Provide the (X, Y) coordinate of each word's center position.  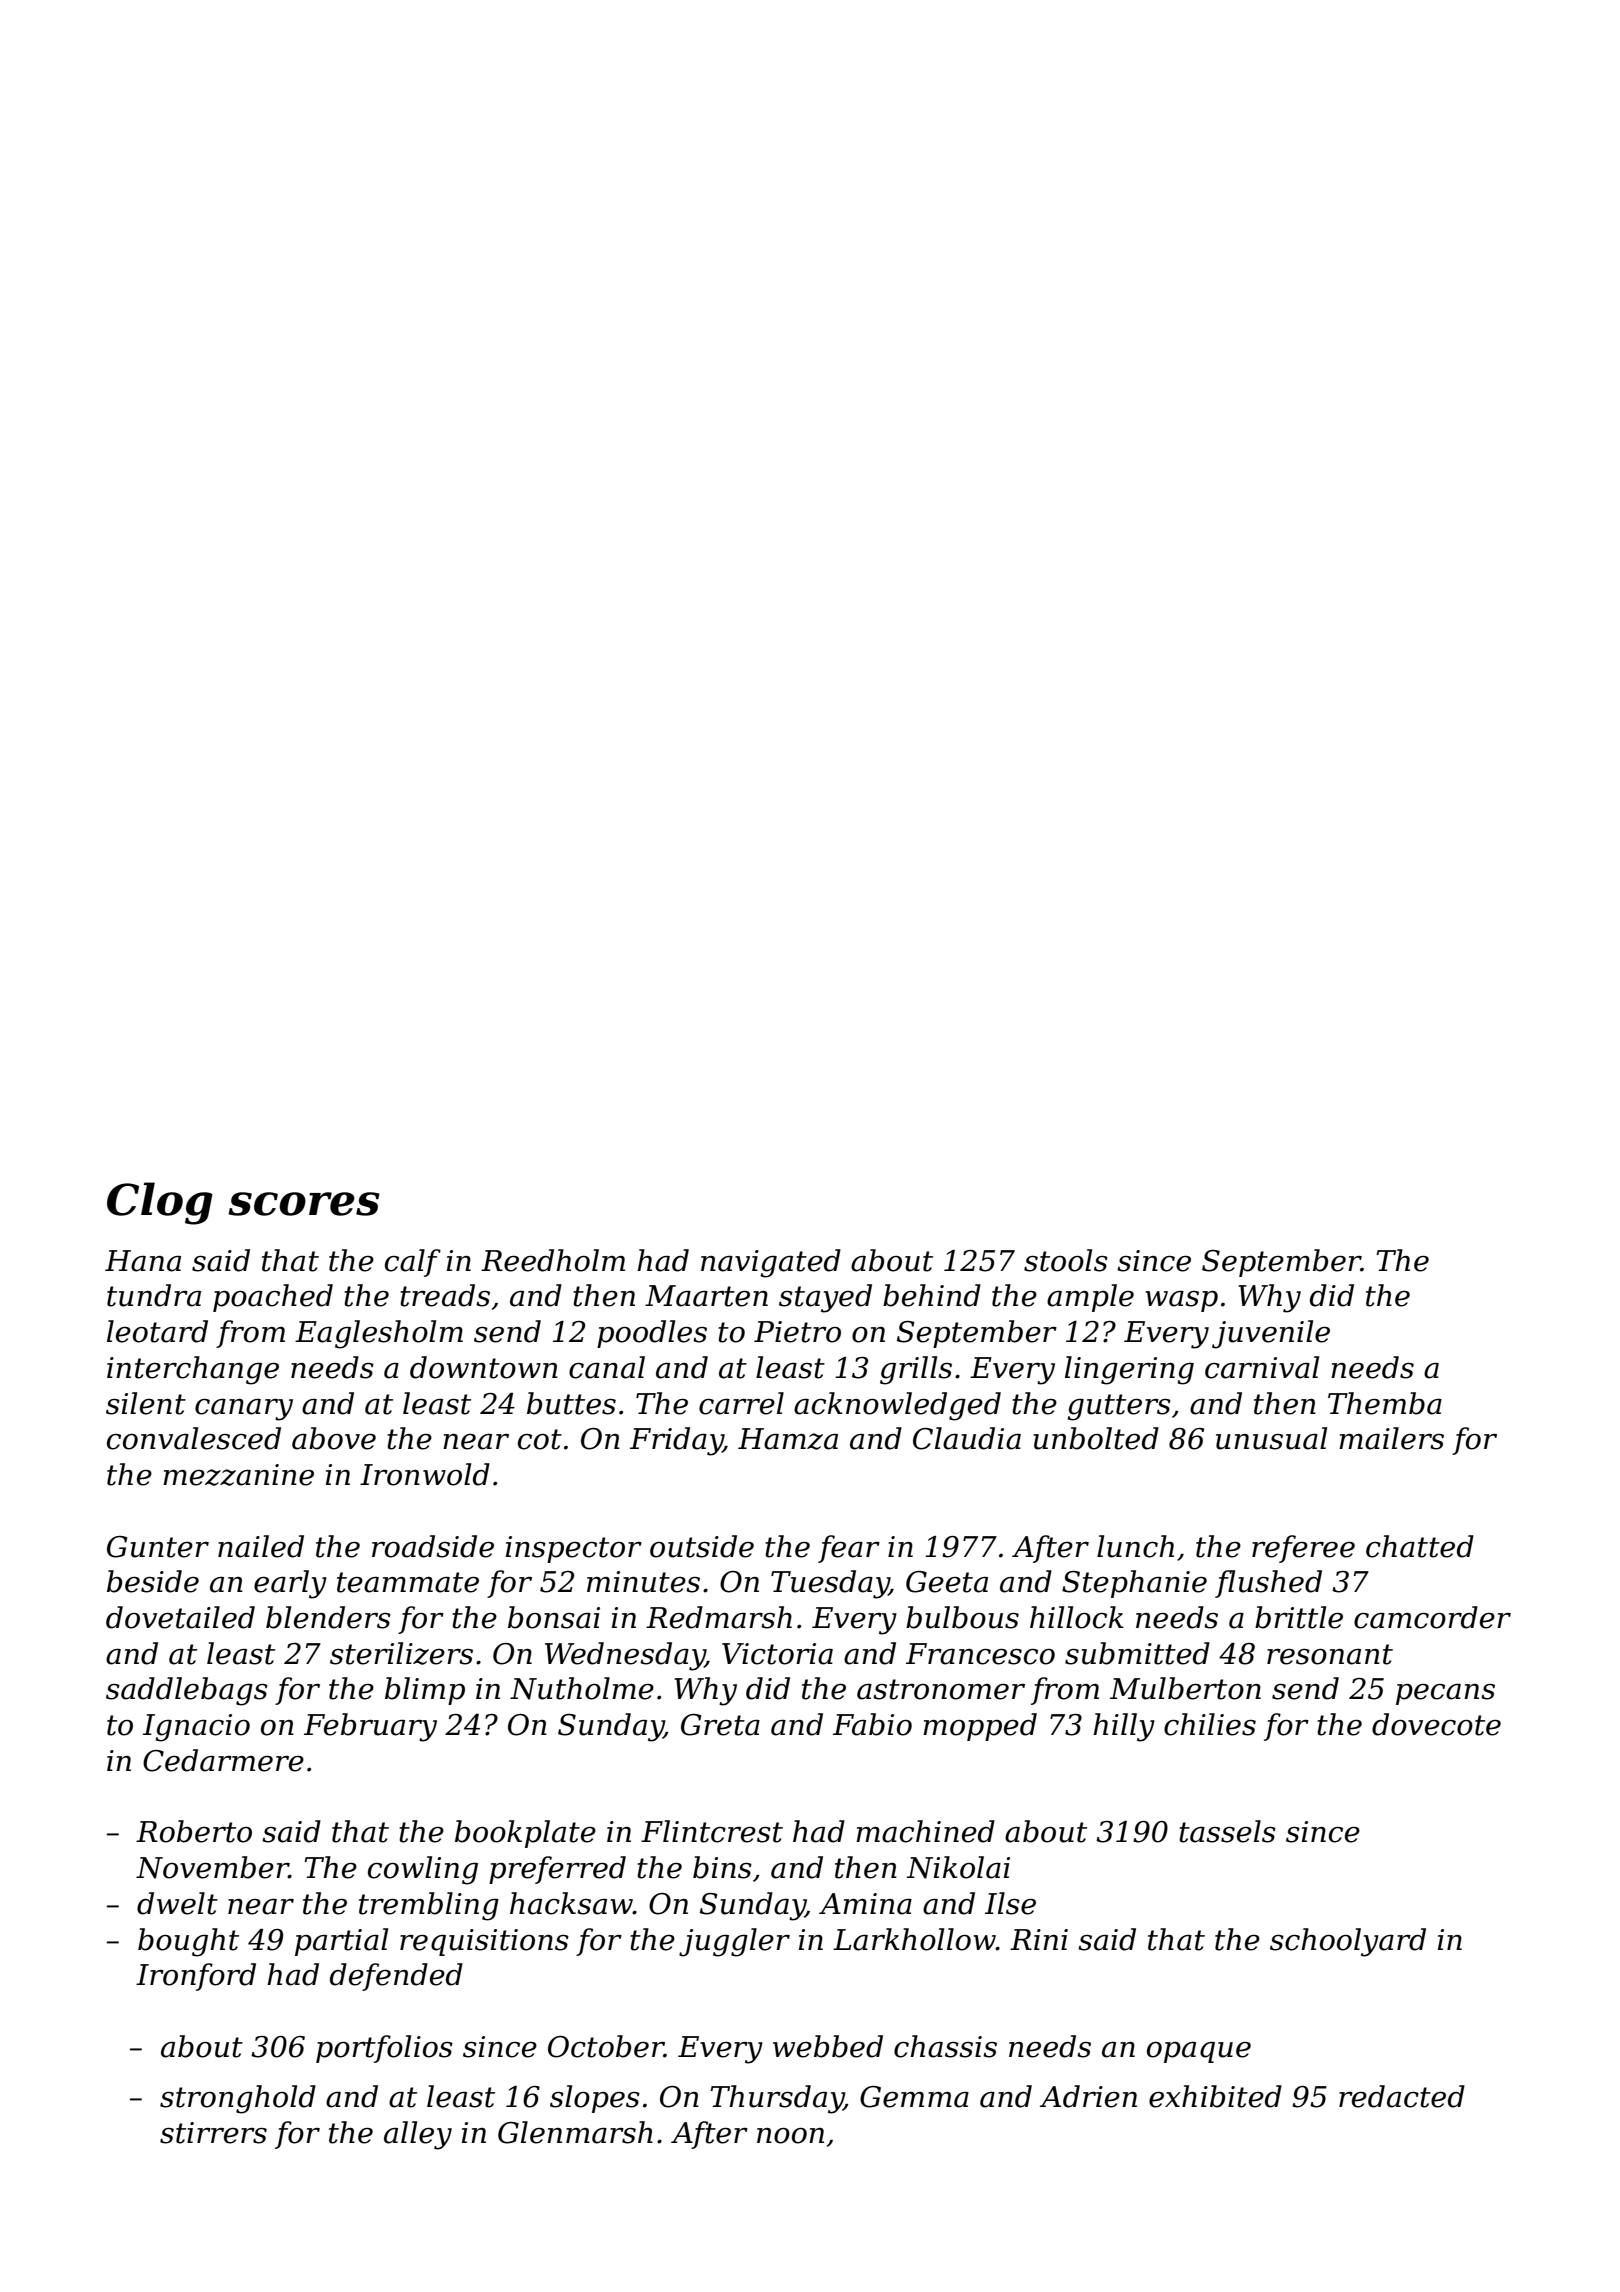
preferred (557, 1870)
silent (146, 1403)
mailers (1391, 1438)
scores (304, 1204)
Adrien (1088, 2096)
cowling (423, 1870)
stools (1066, 1260)
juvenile (1271, 1334)
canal (607, 1367)
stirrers (213, 2133)
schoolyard (1348, 1942)
